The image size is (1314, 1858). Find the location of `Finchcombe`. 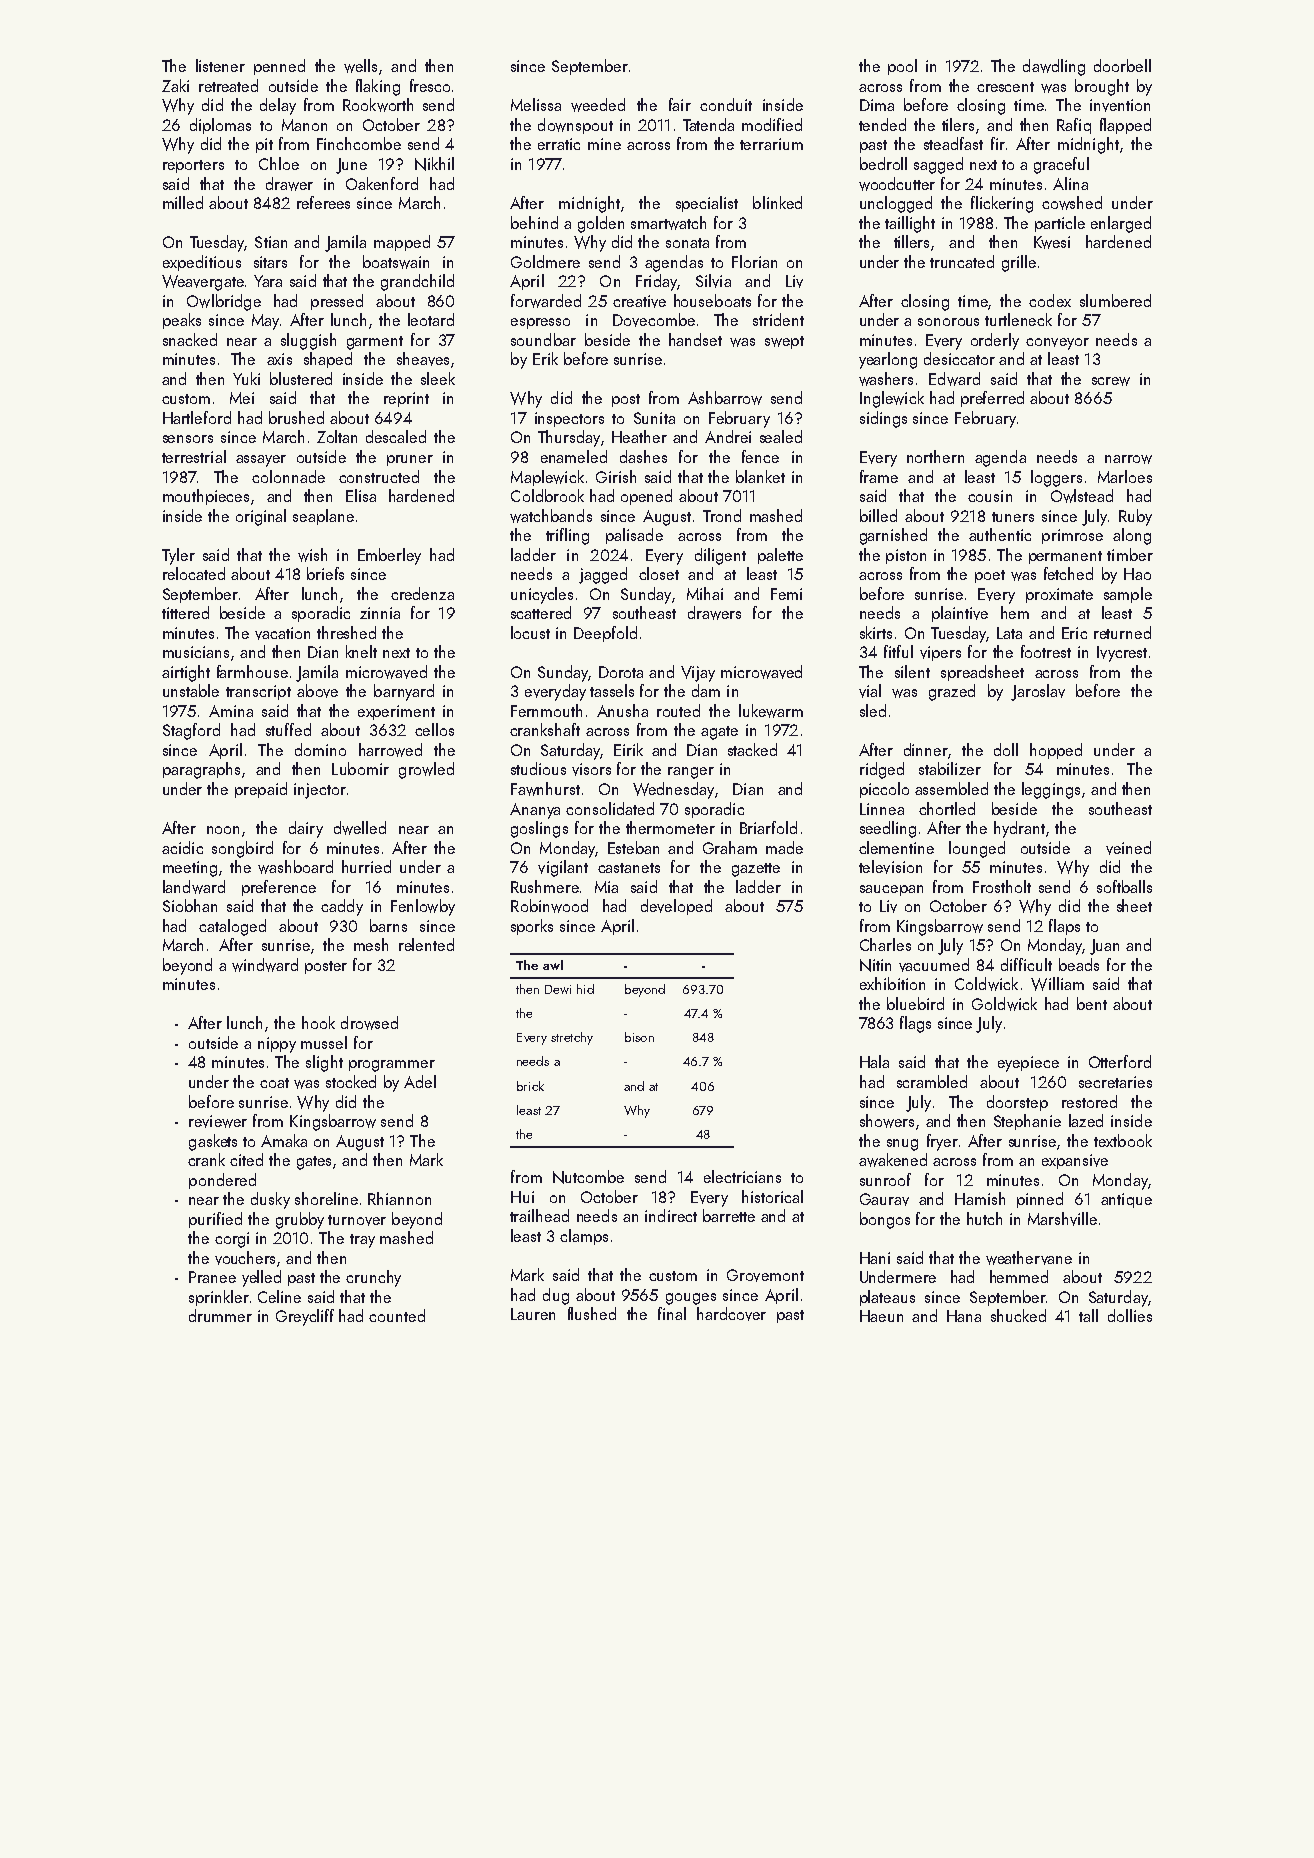

Finchcombe is located at coordinates (359, 143).
